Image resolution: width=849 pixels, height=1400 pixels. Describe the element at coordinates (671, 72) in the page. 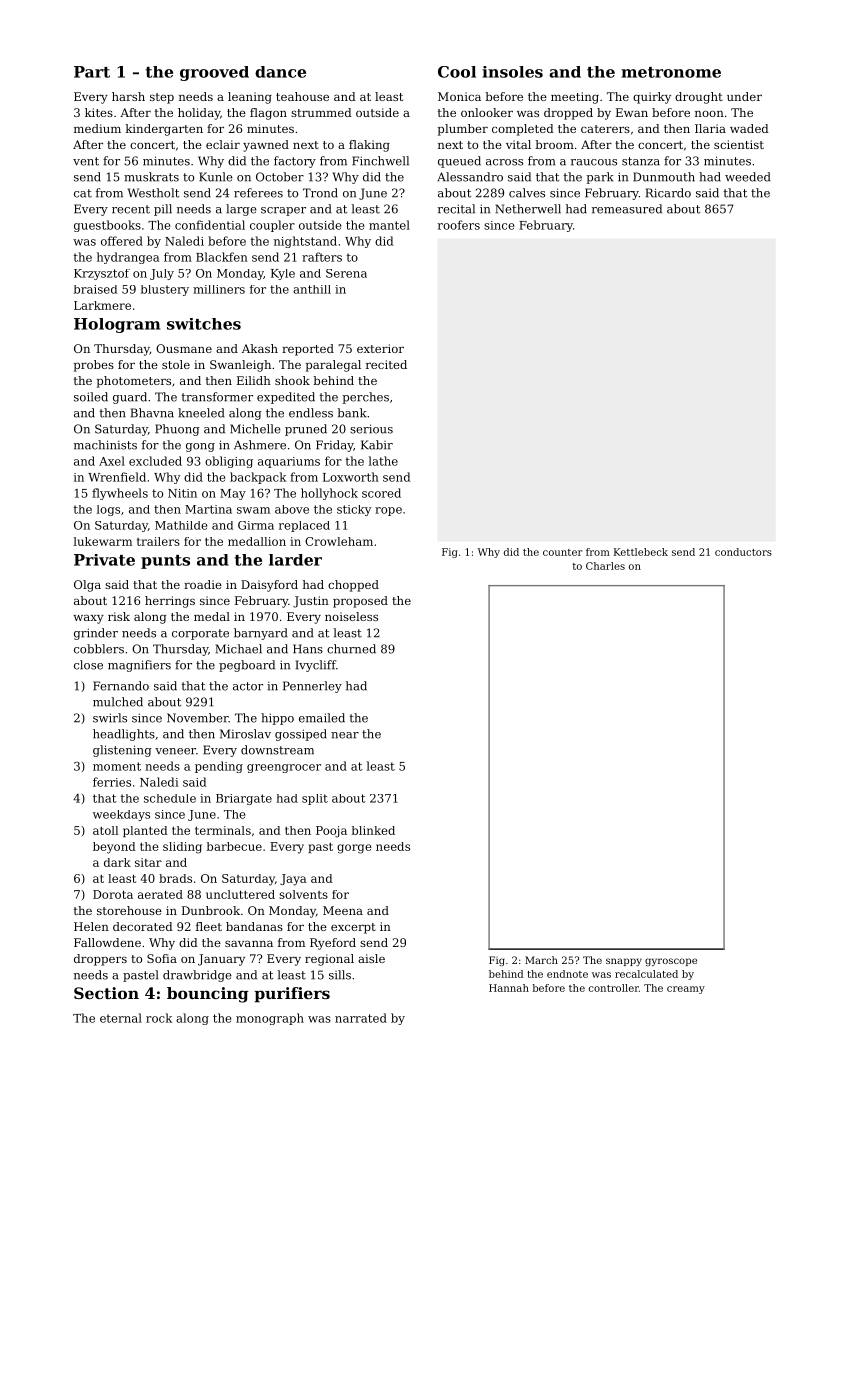

I see `metronome` at that location.
